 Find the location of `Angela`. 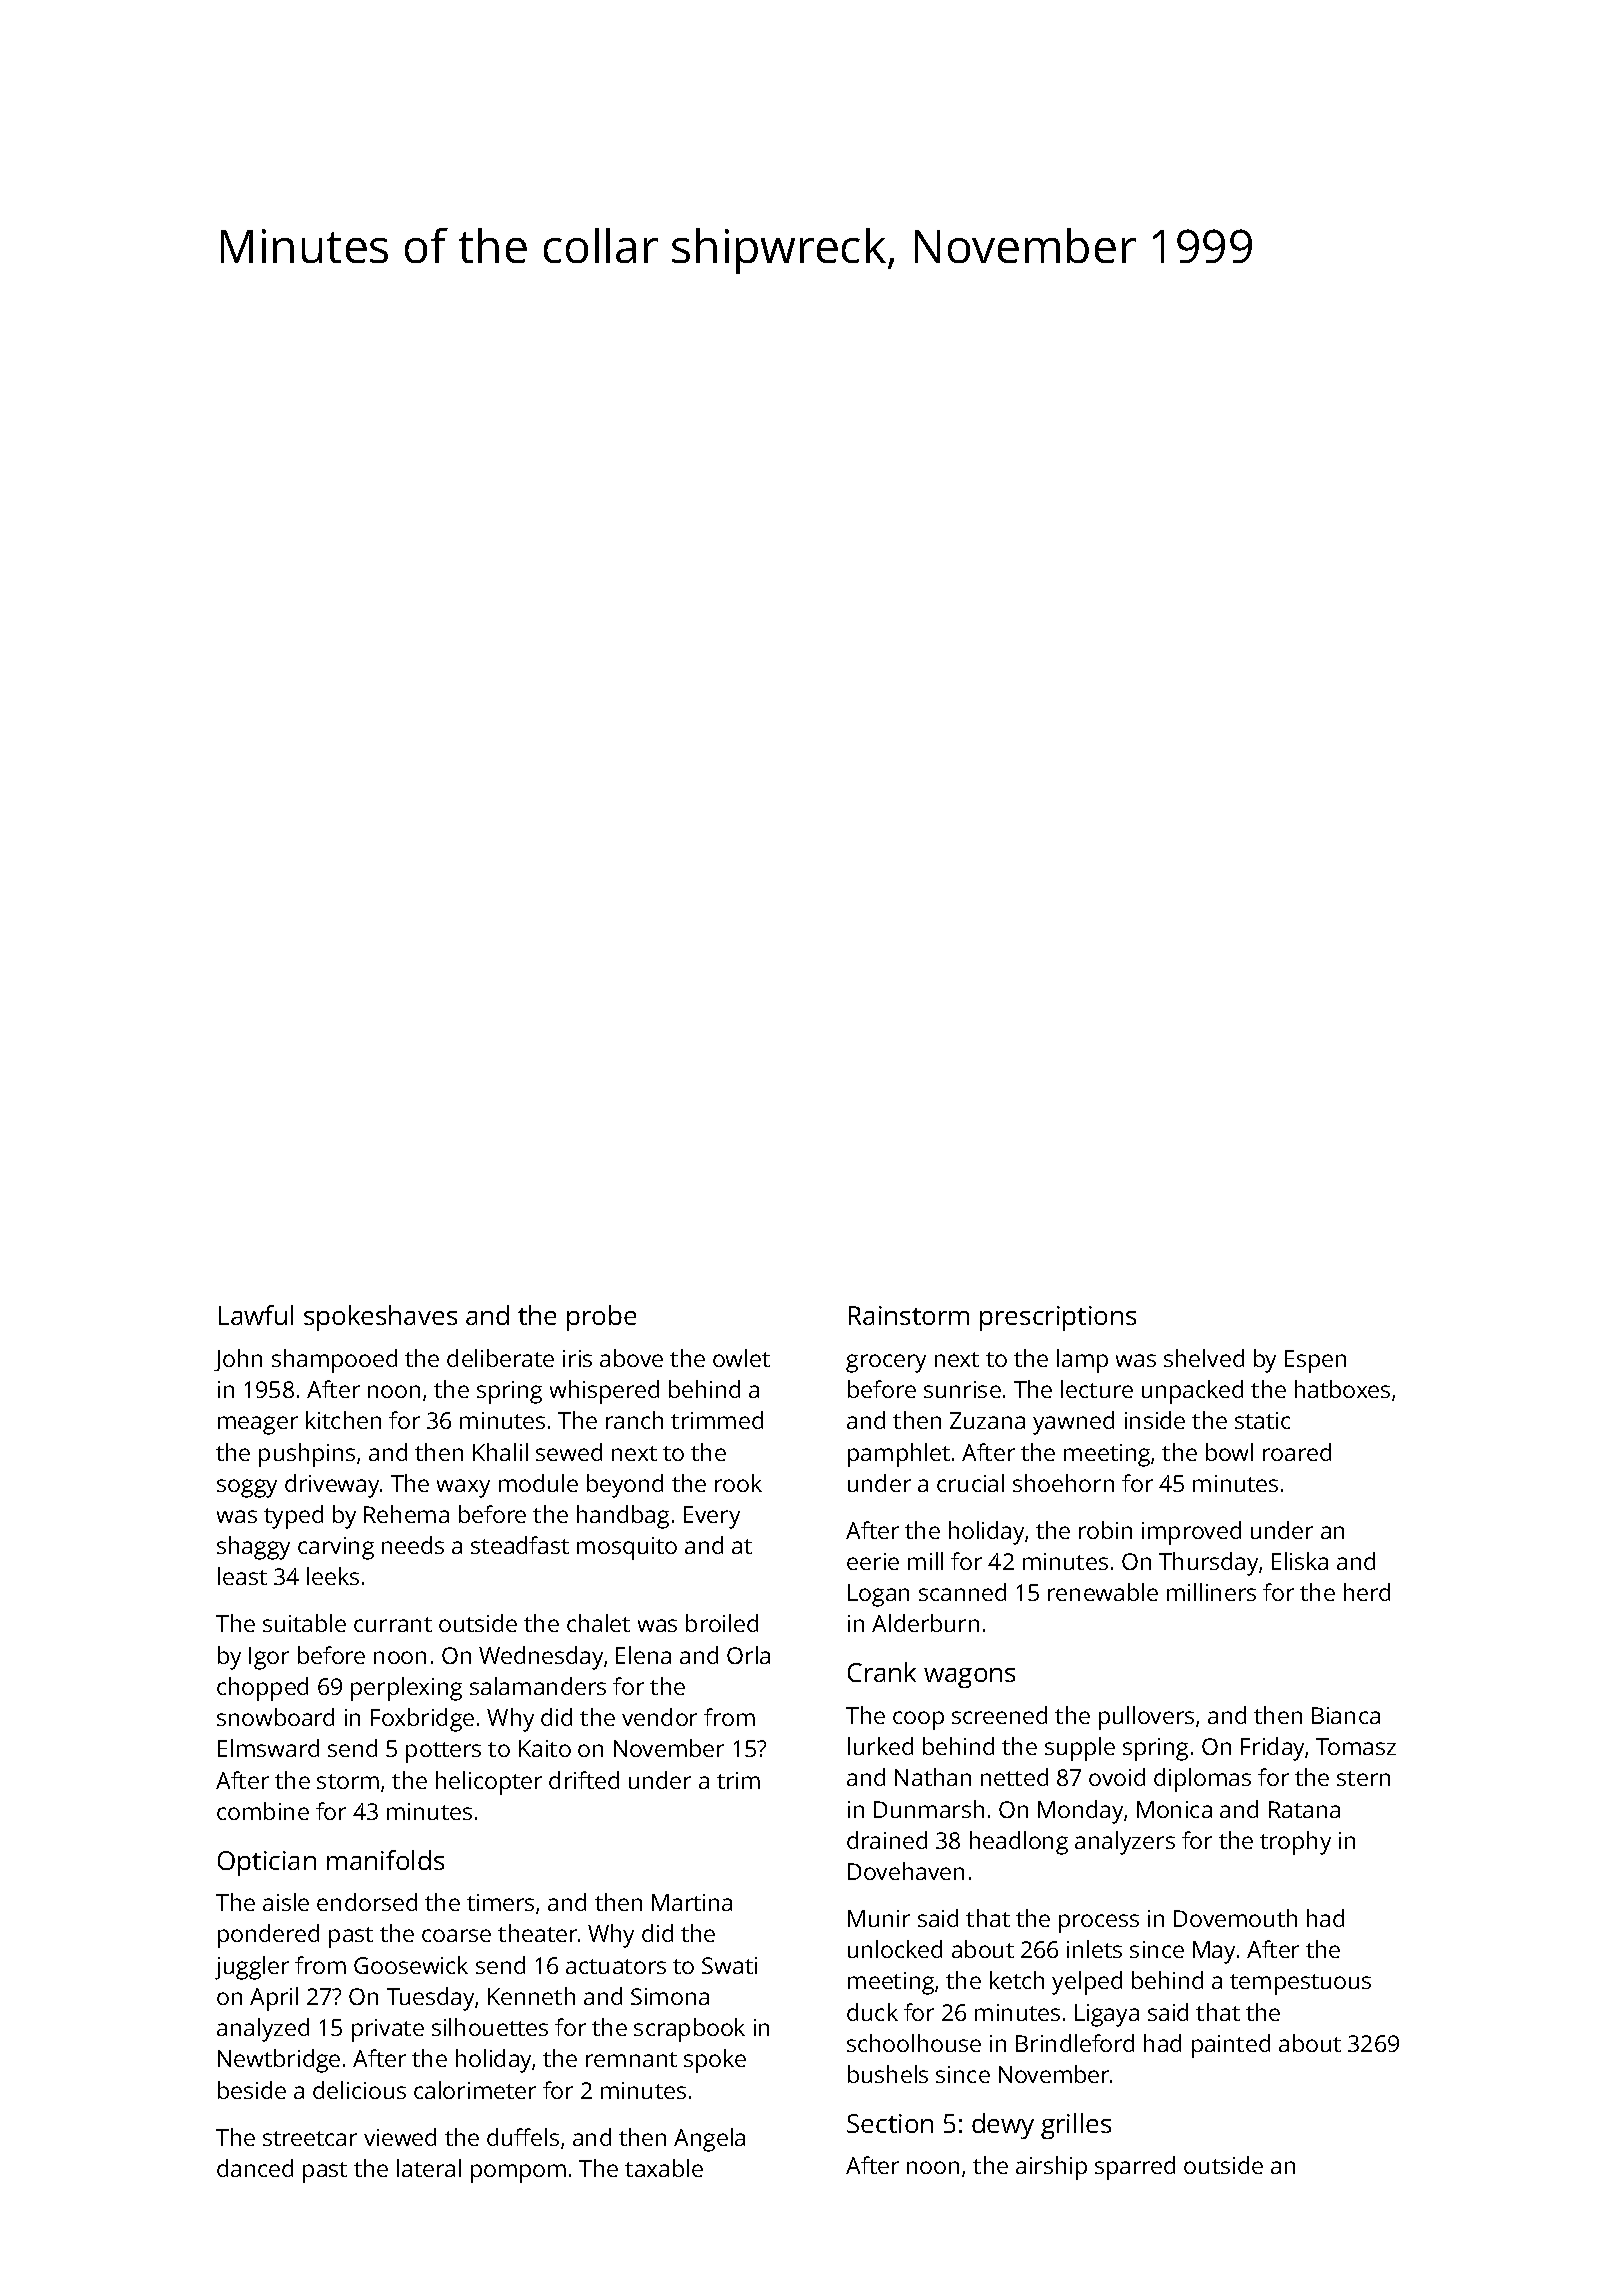

Angela is located at coordinates (709, 2140).
